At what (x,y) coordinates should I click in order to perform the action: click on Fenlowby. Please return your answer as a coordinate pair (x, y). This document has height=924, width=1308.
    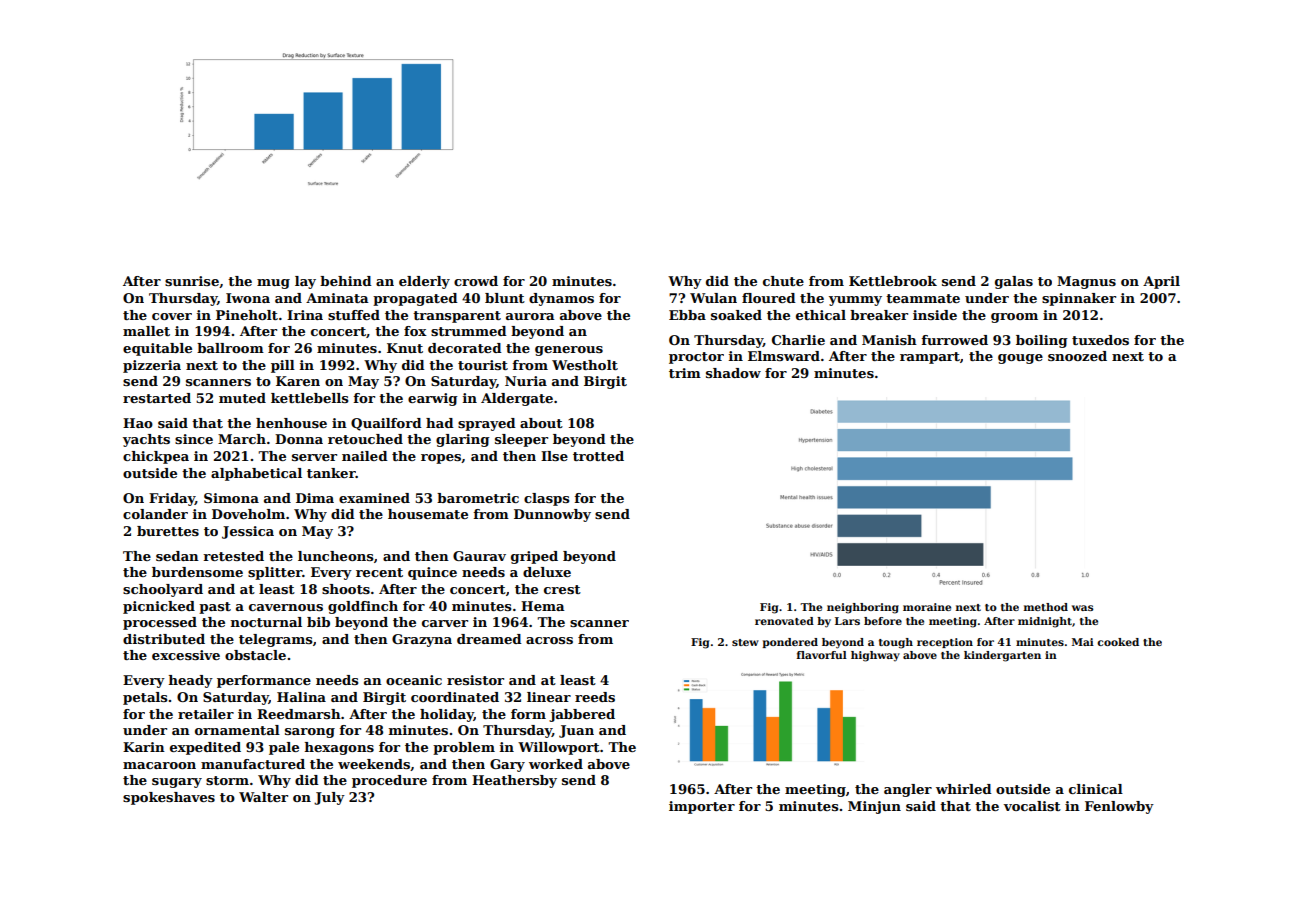
    Looking at the image, I should click on (1119, 807).
